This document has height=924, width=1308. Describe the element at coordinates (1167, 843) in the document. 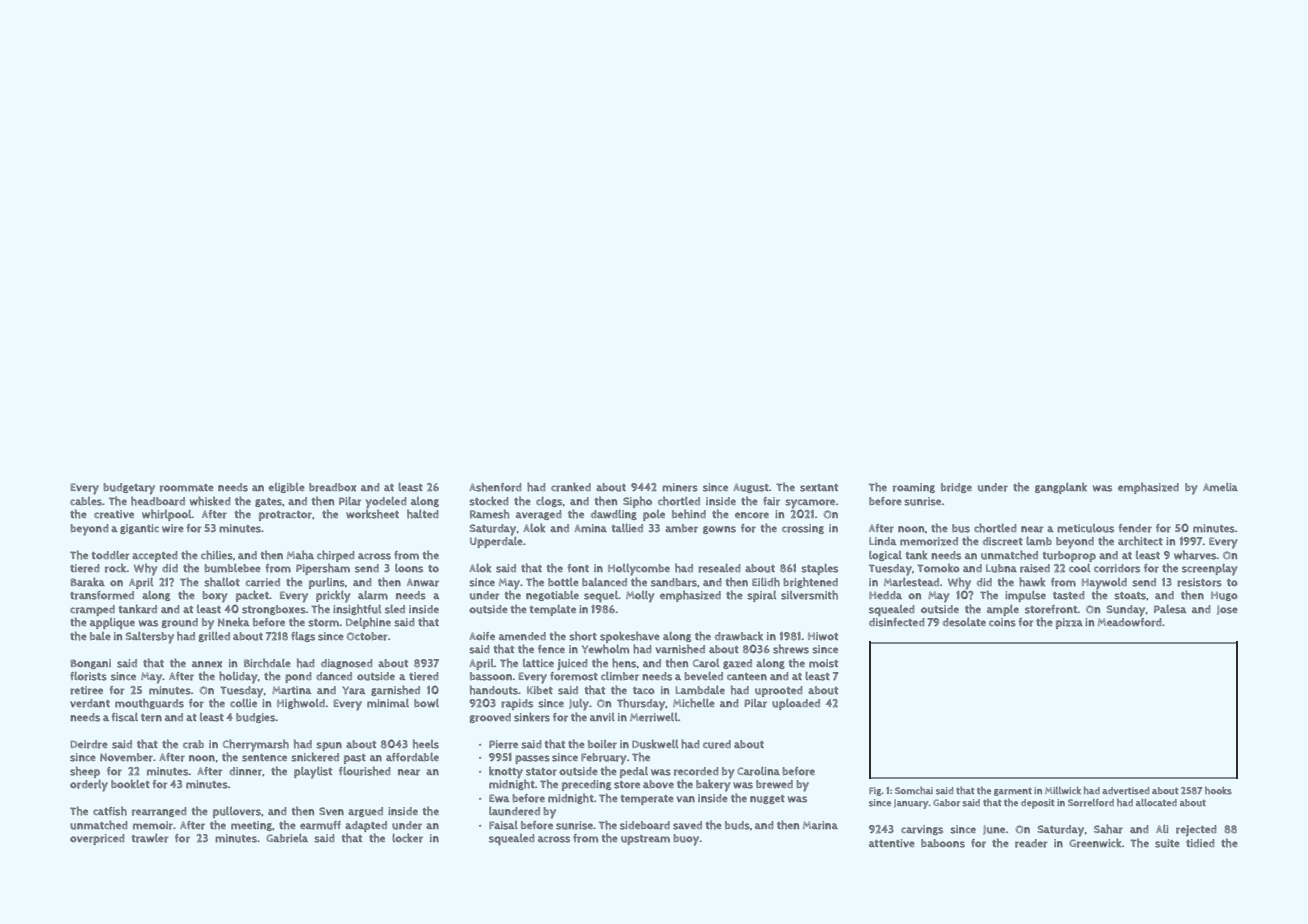

I see `suite` at that location.
